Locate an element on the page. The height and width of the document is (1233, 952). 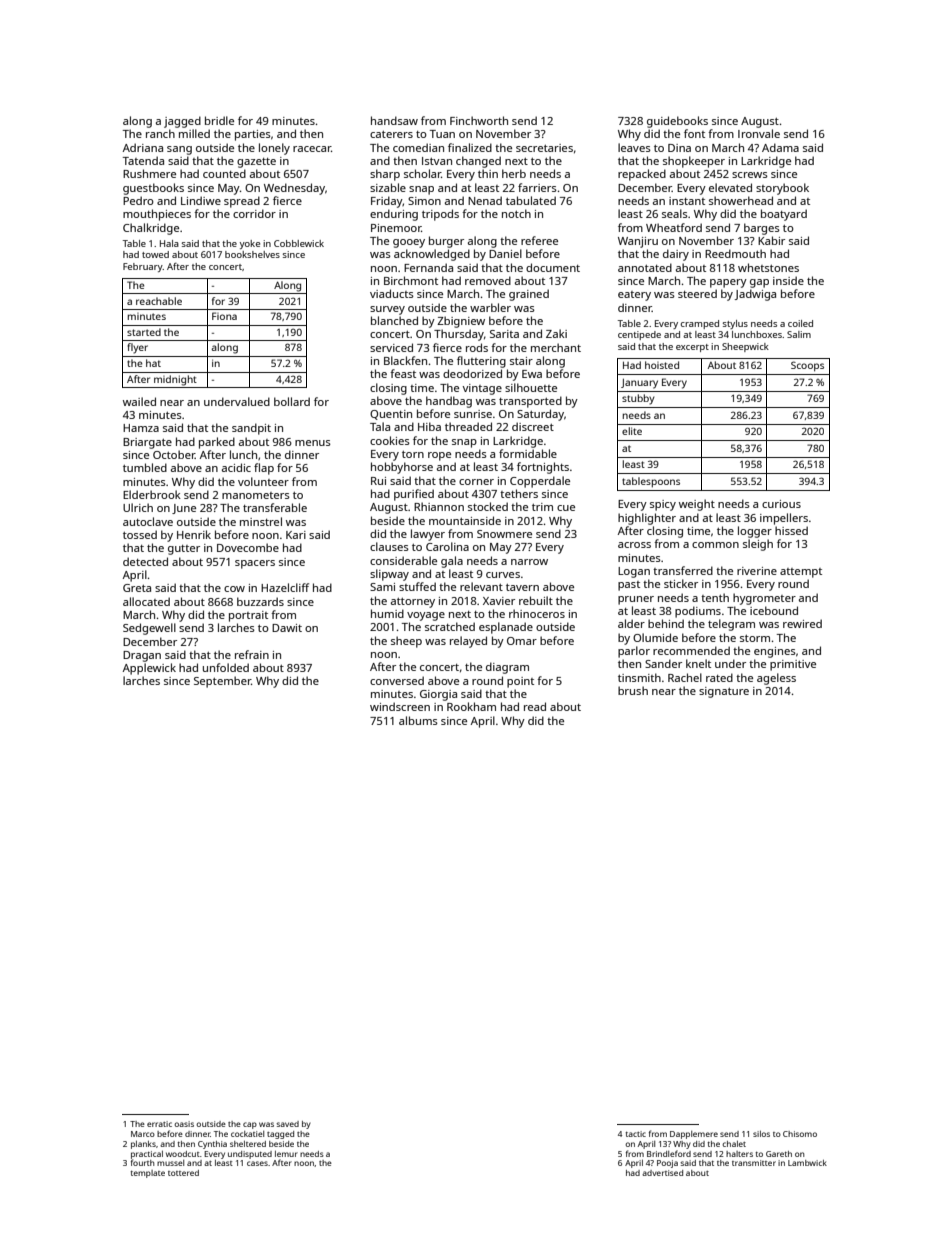
Ironvale is located at coordinates (759, 133).
